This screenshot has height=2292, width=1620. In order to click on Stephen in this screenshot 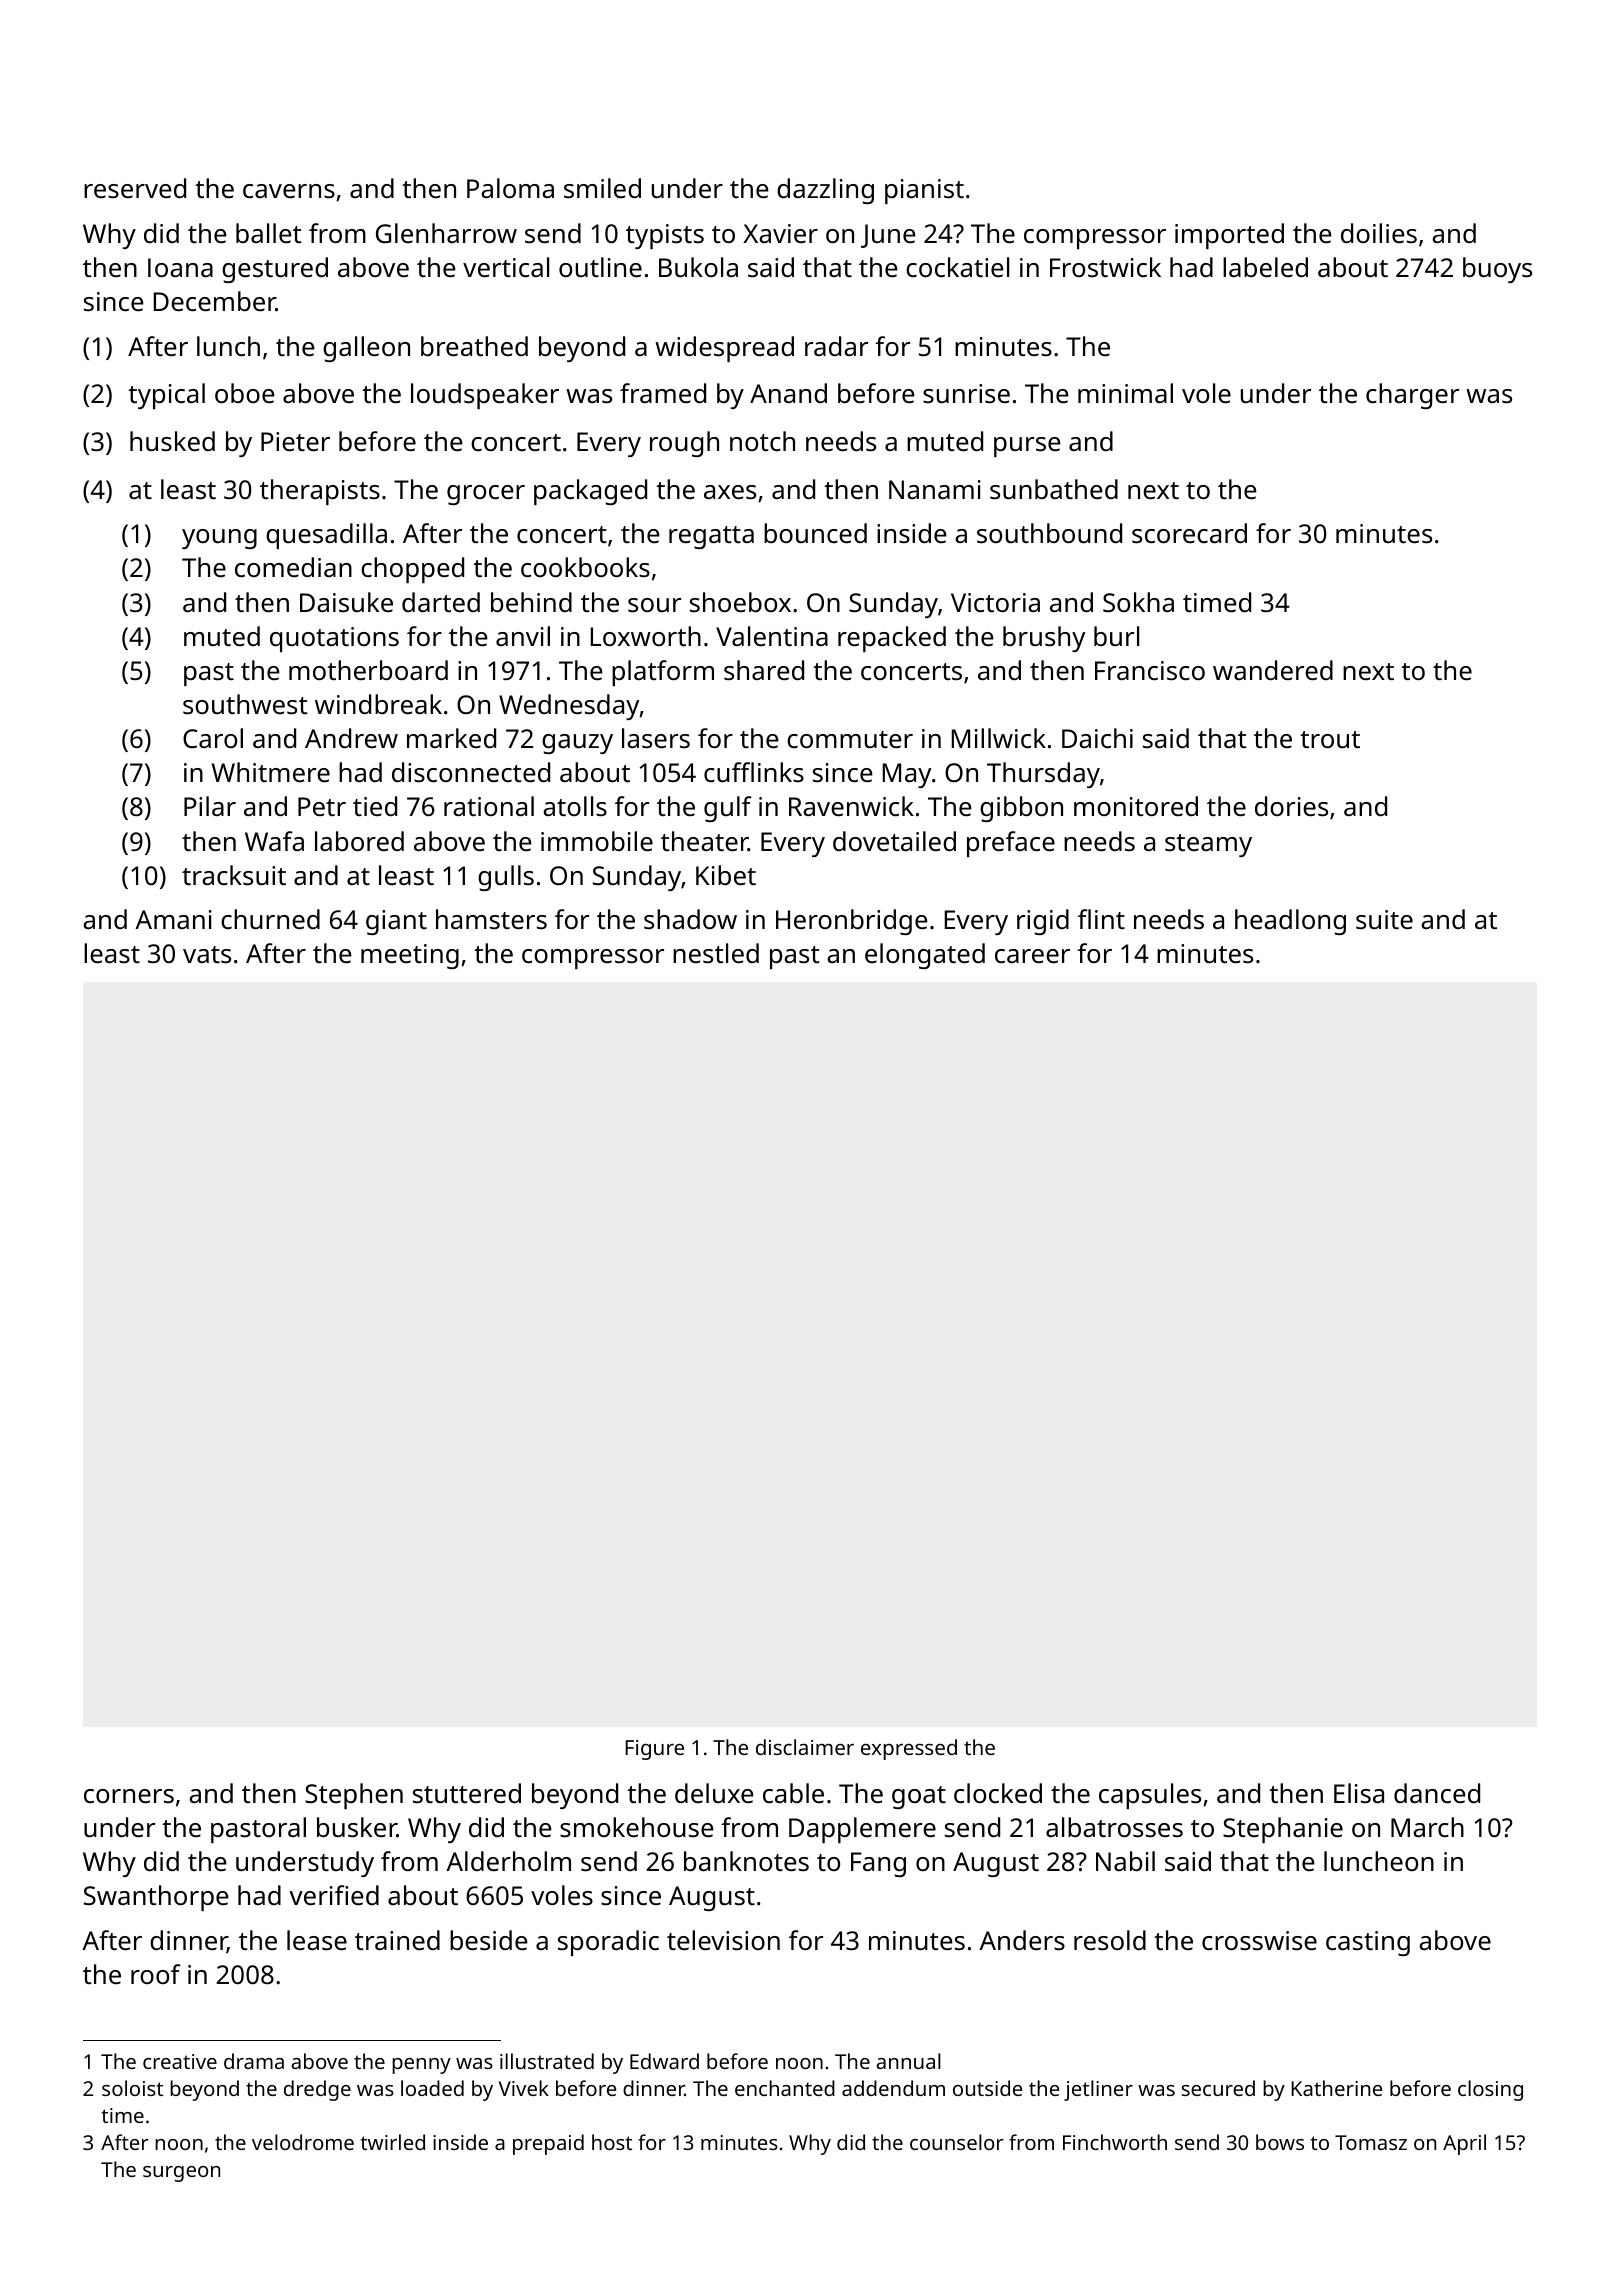, I will do `click(354, 1796)`.
